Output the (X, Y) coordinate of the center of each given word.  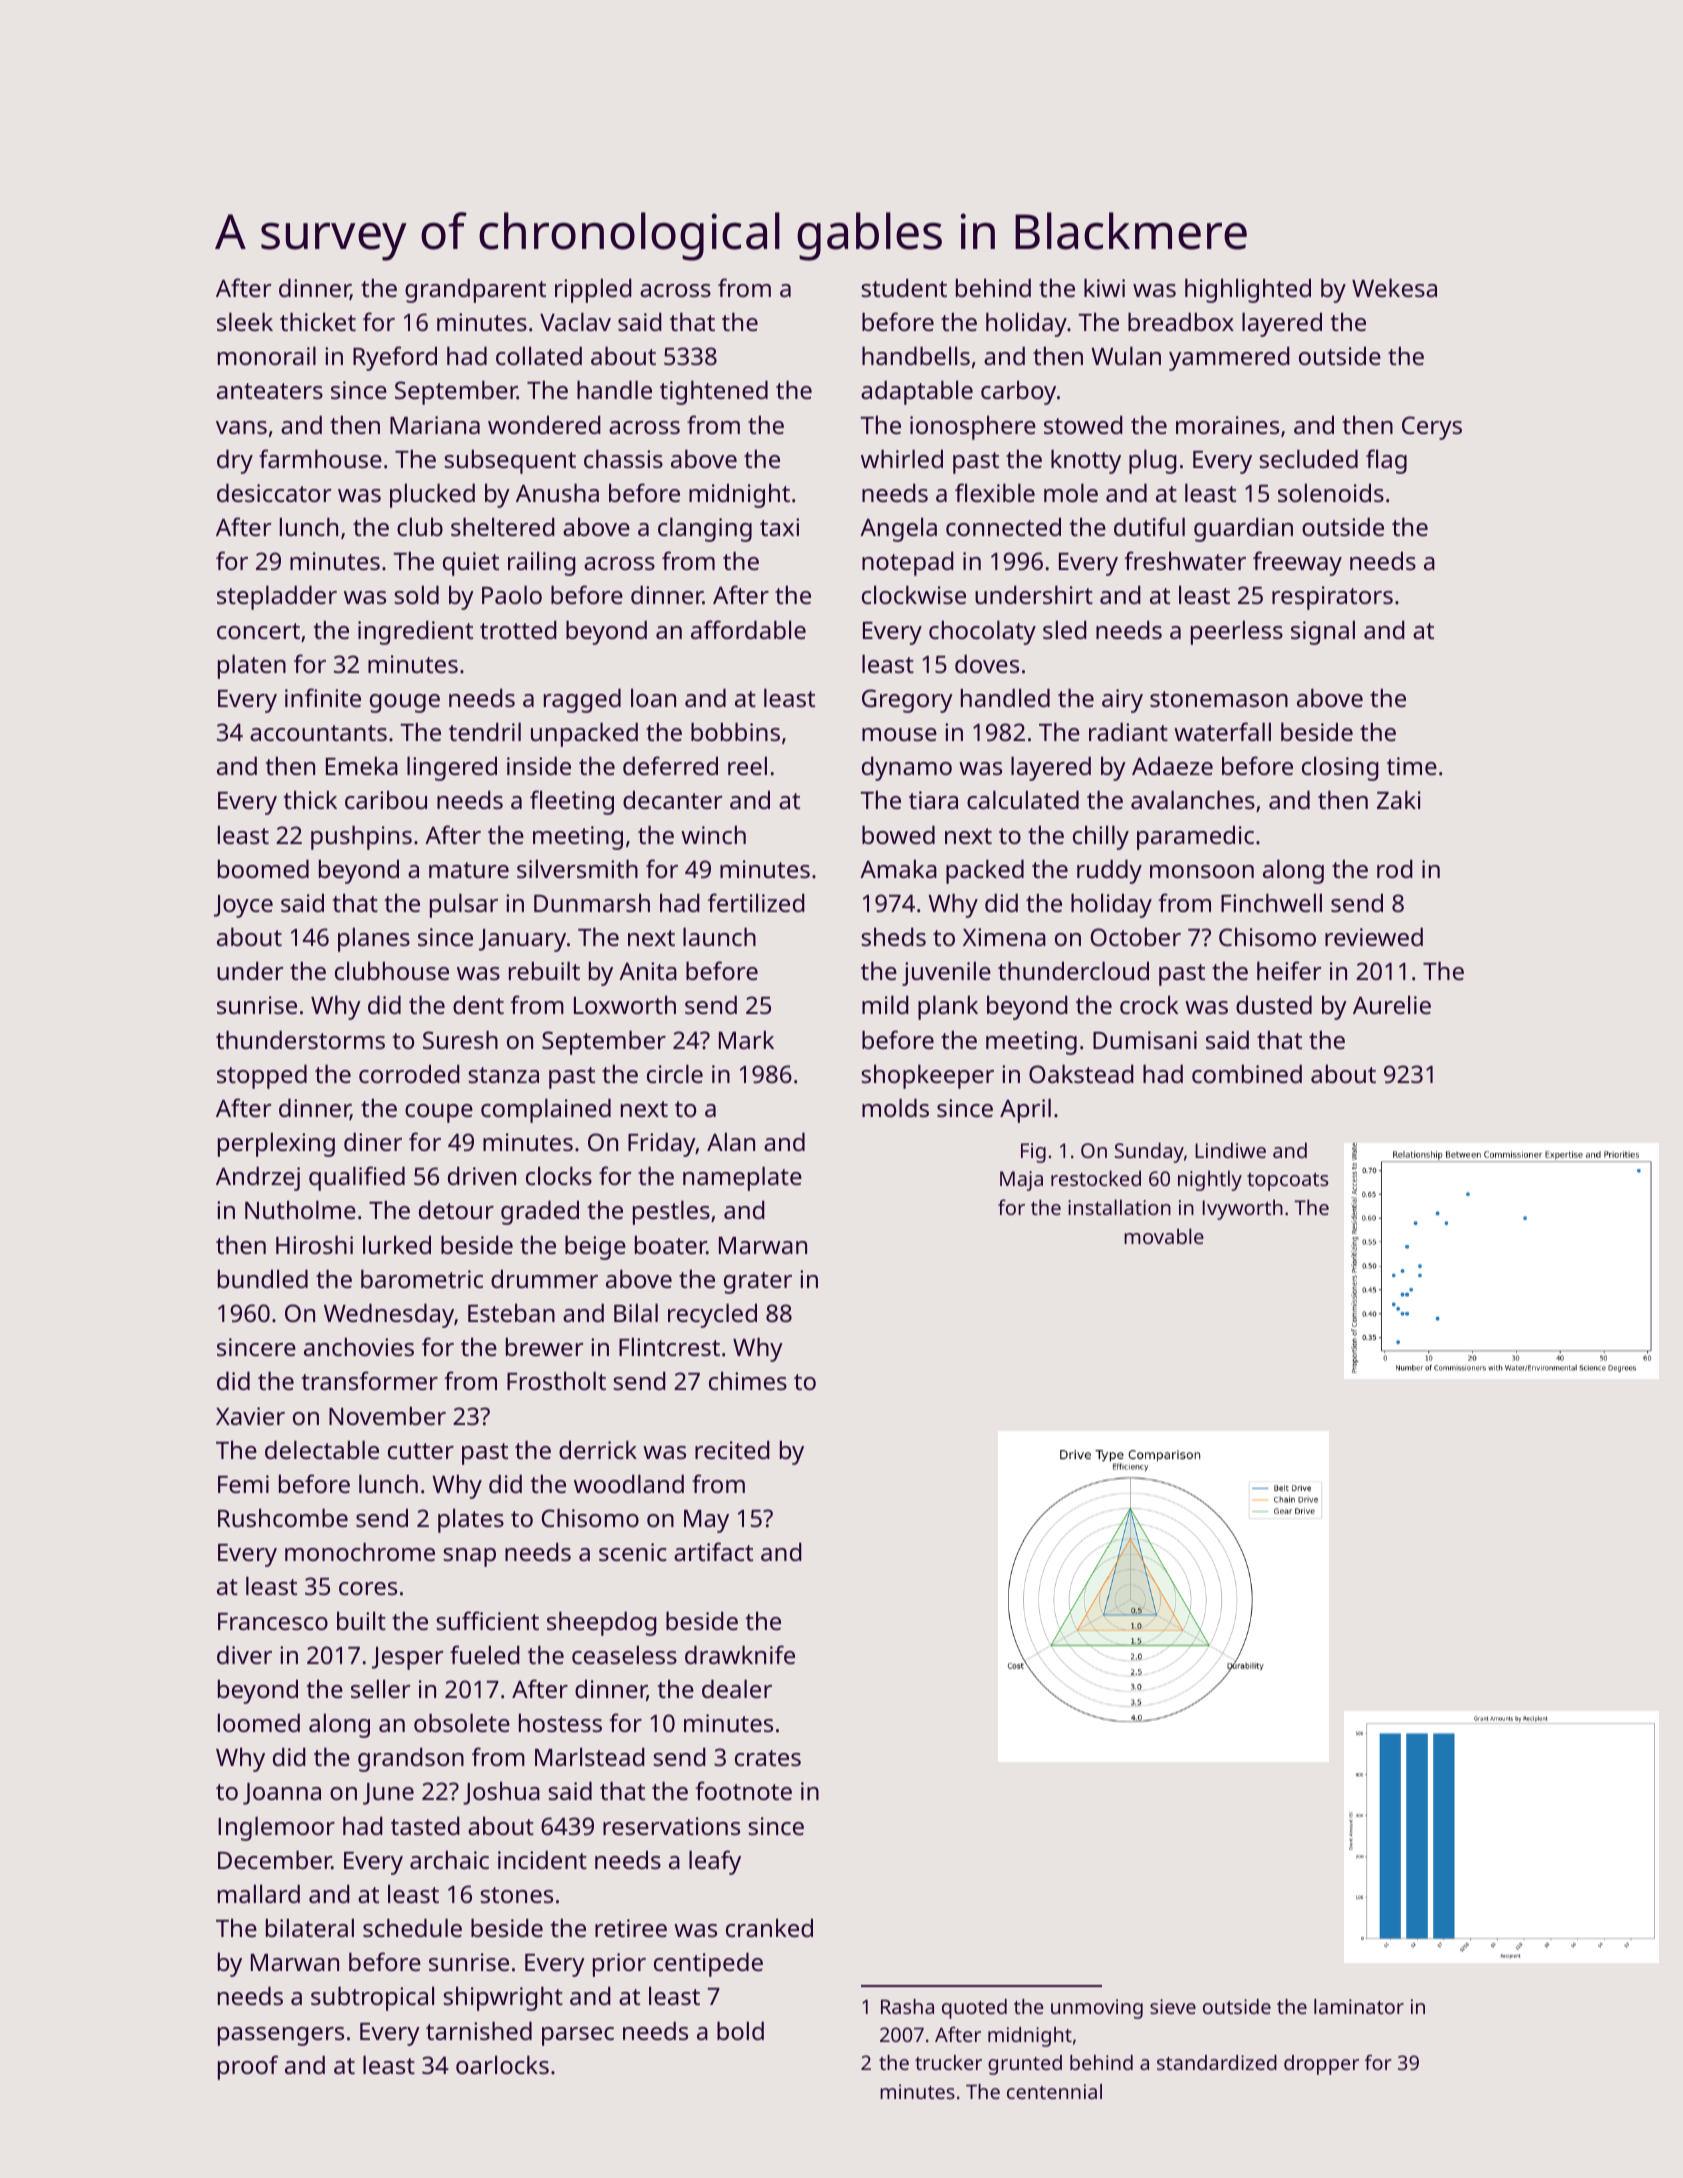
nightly (1210, 1180)
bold (740, 2030)
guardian (1243, 529)
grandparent (475, 290)
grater (758, 1283)
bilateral (310, 1927)
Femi (243, 1484)
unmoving (1097, 2009)
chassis (623, 458)
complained (546, 1110)
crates (768, 1758)
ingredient (415, 632)
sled (1065, 629)
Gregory (907, 701)
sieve (1173, 2006)
